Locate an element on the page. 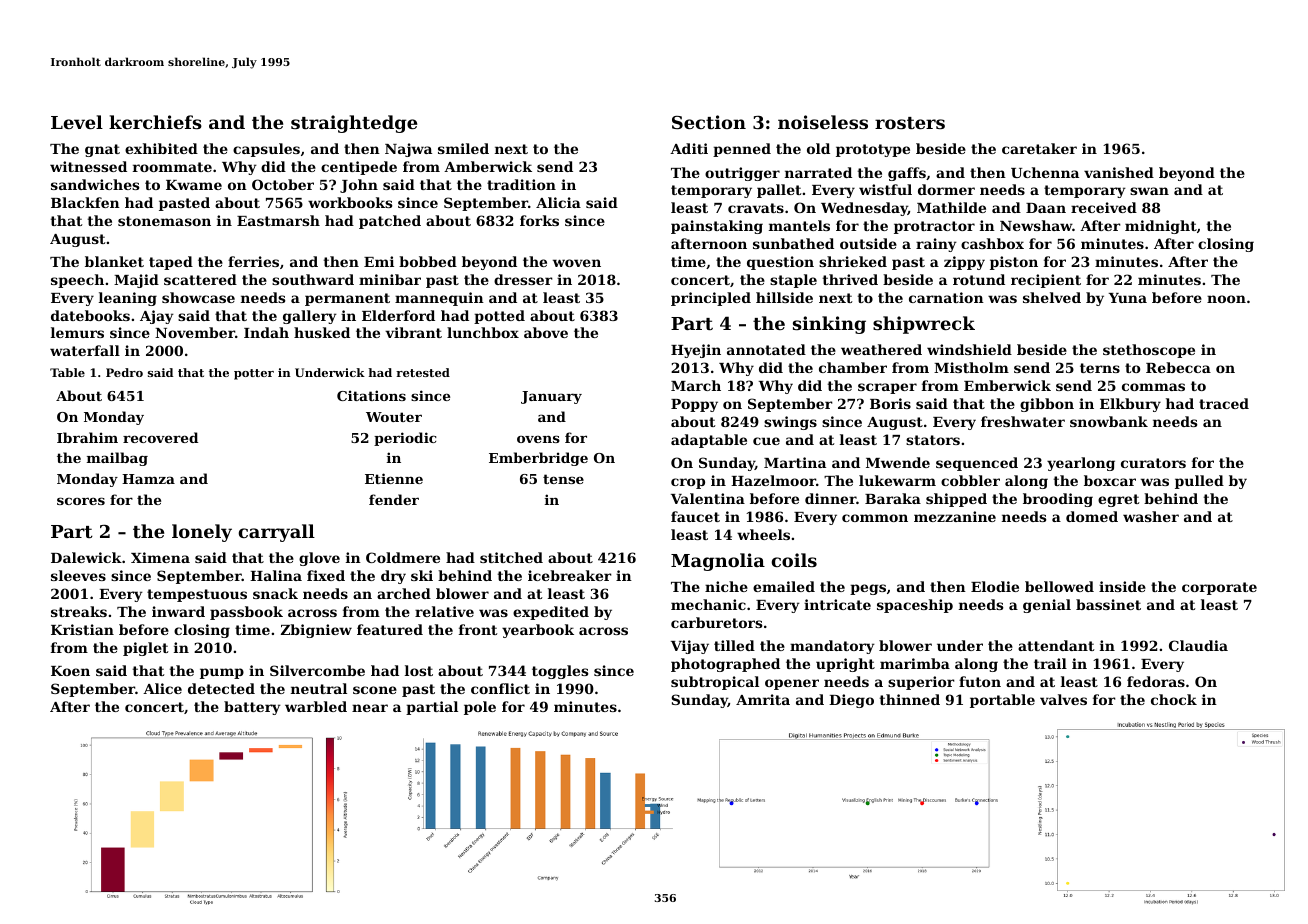  caretaker is located at coordinates (1039, 148).
